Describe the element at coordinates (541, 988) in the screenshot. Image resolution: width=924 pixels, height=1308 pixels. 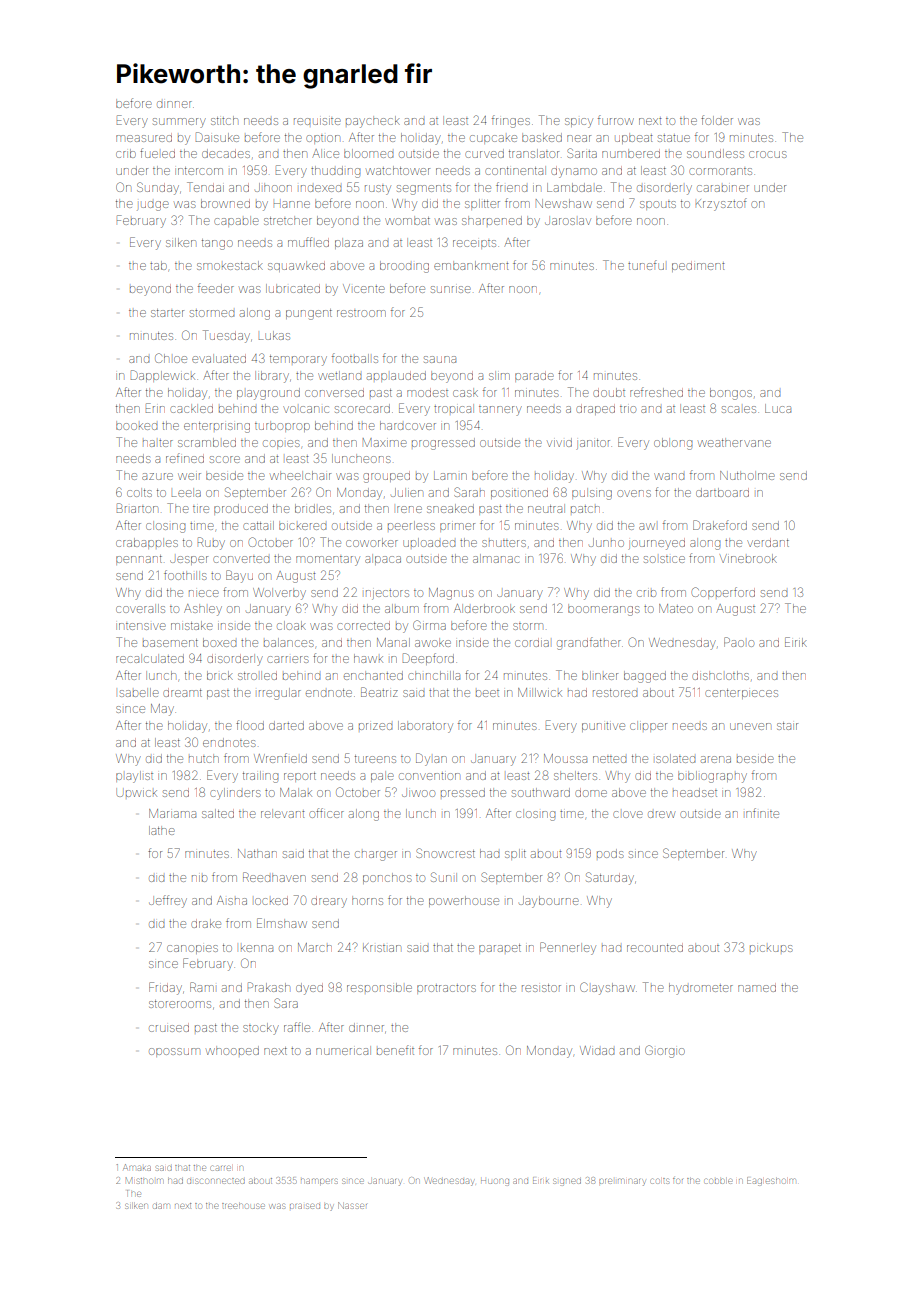
I see `resistor` at that location.
